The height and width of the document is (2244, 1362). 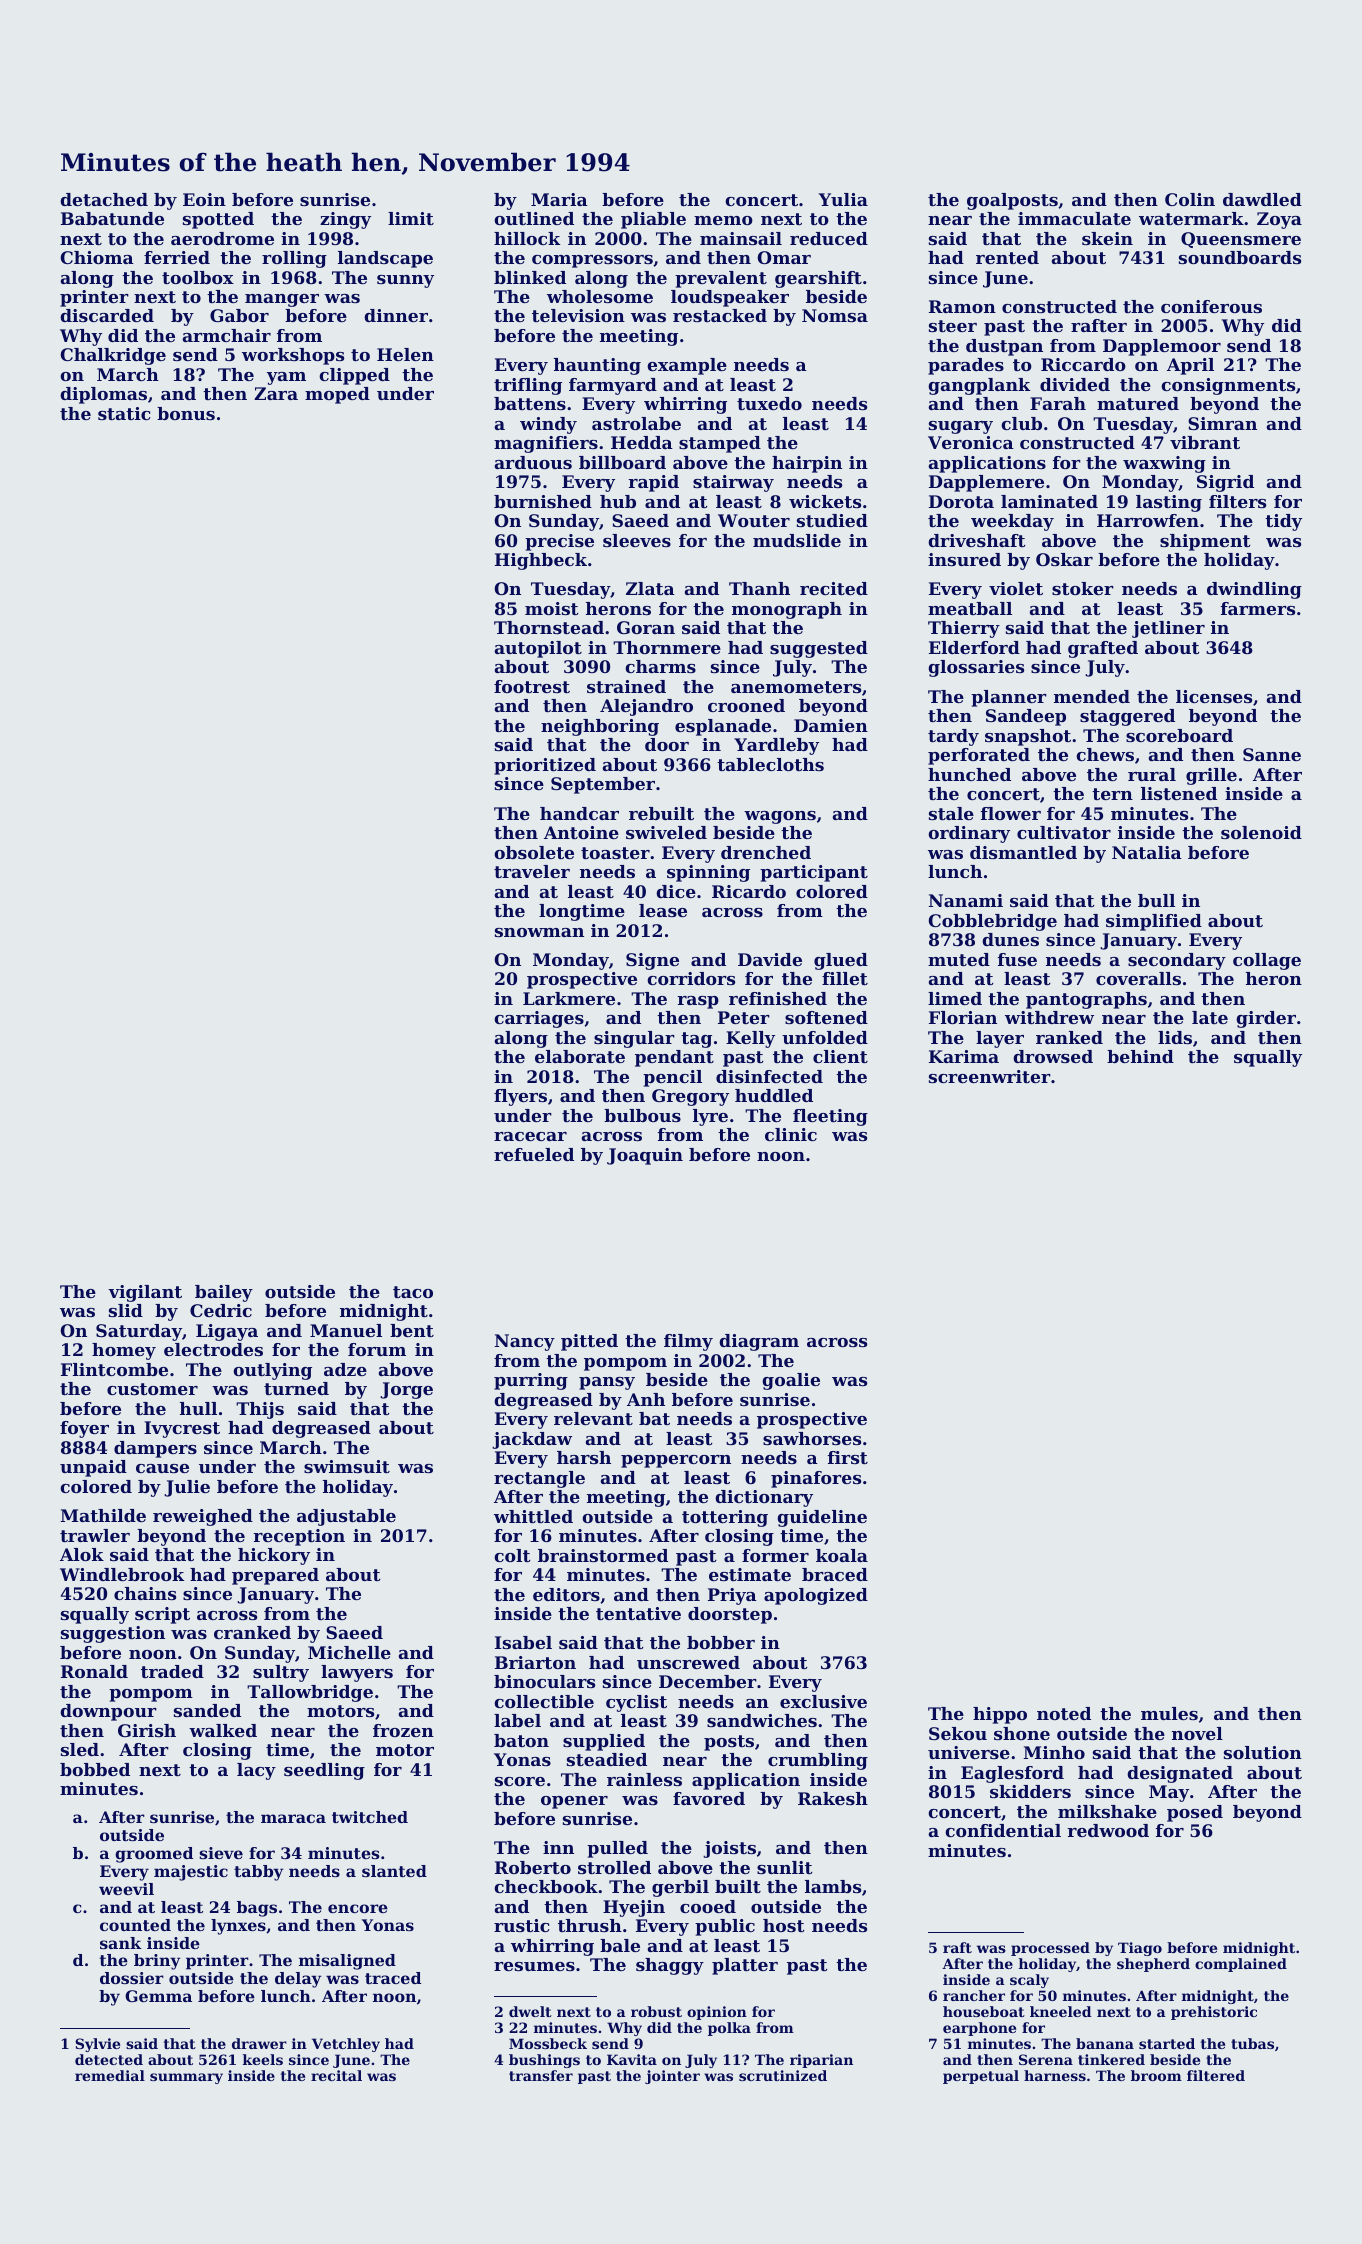 I want to click on goalie, so click(x=791, y=1381).
